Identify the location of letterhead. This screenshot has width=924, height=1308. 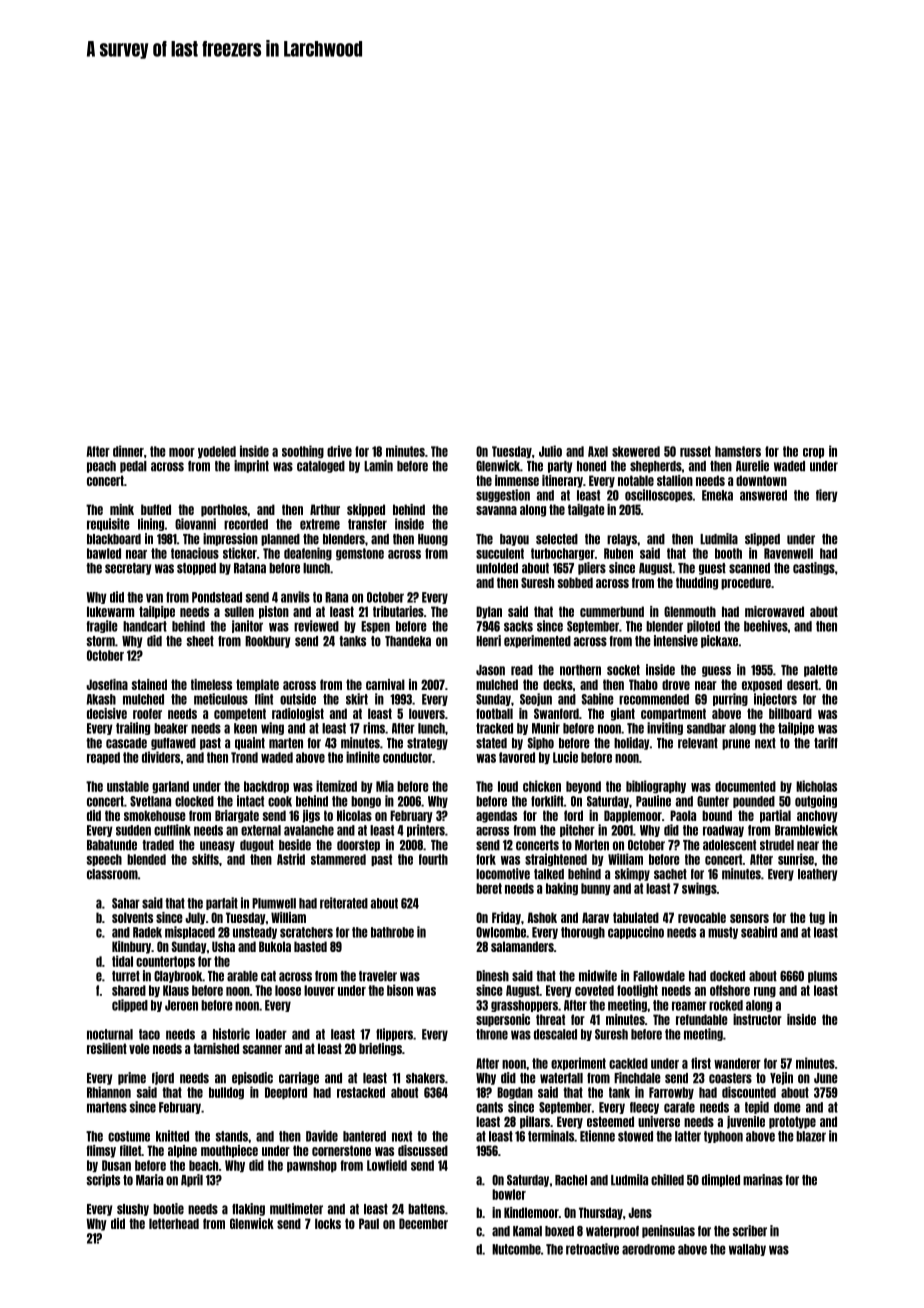
(174, 1223).
